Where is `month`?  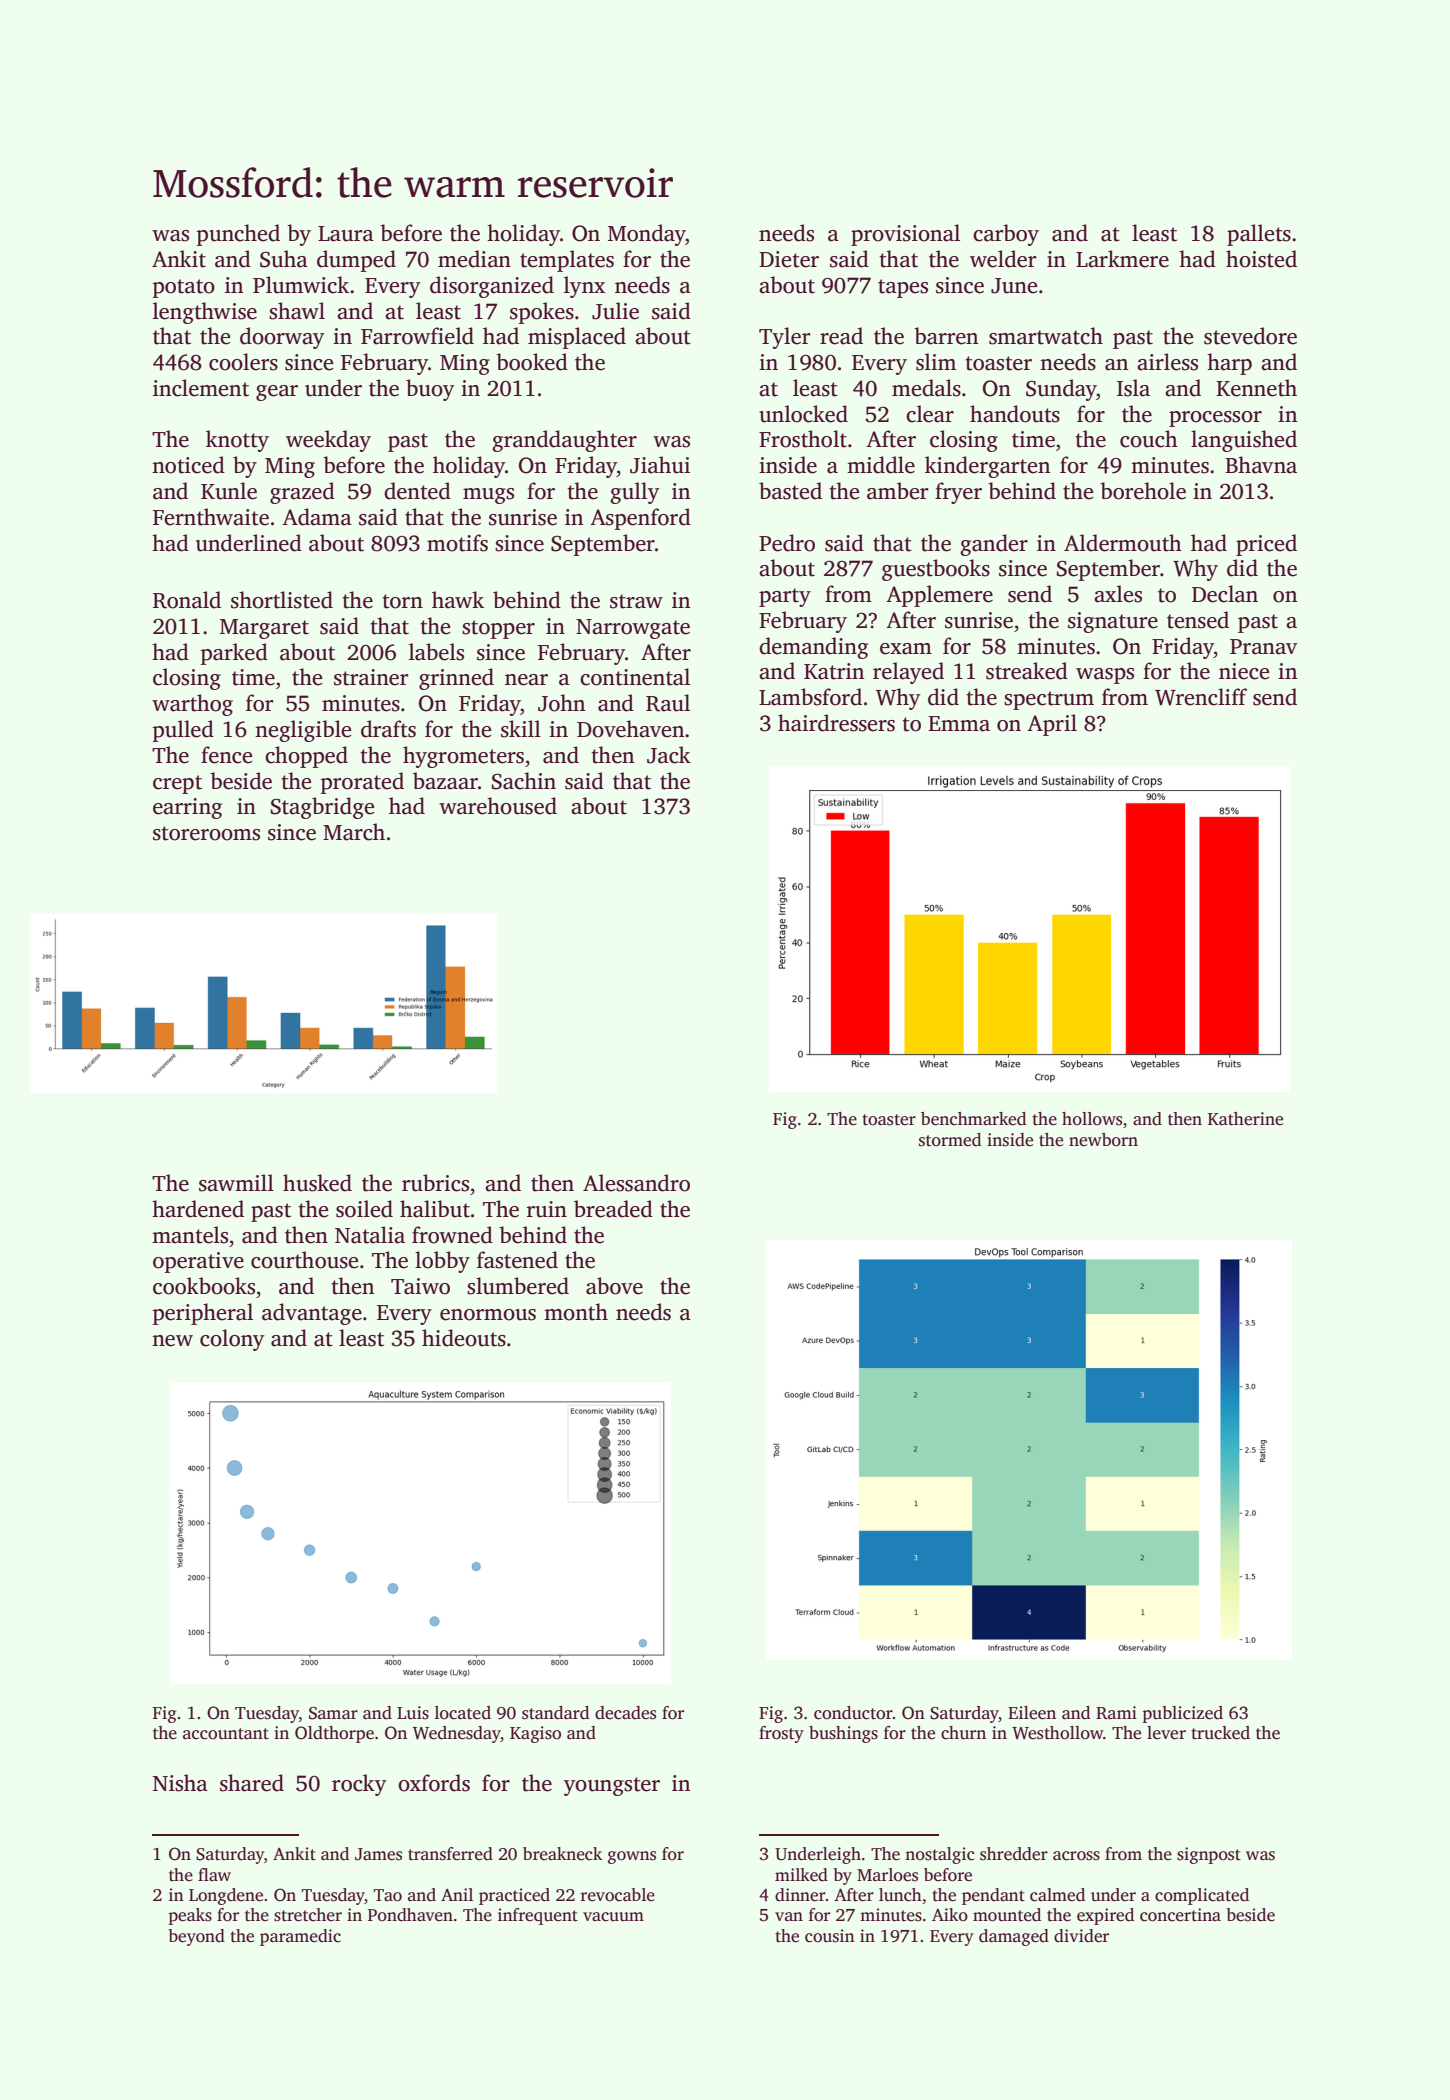
month is located at coordinates (576, 1312).
